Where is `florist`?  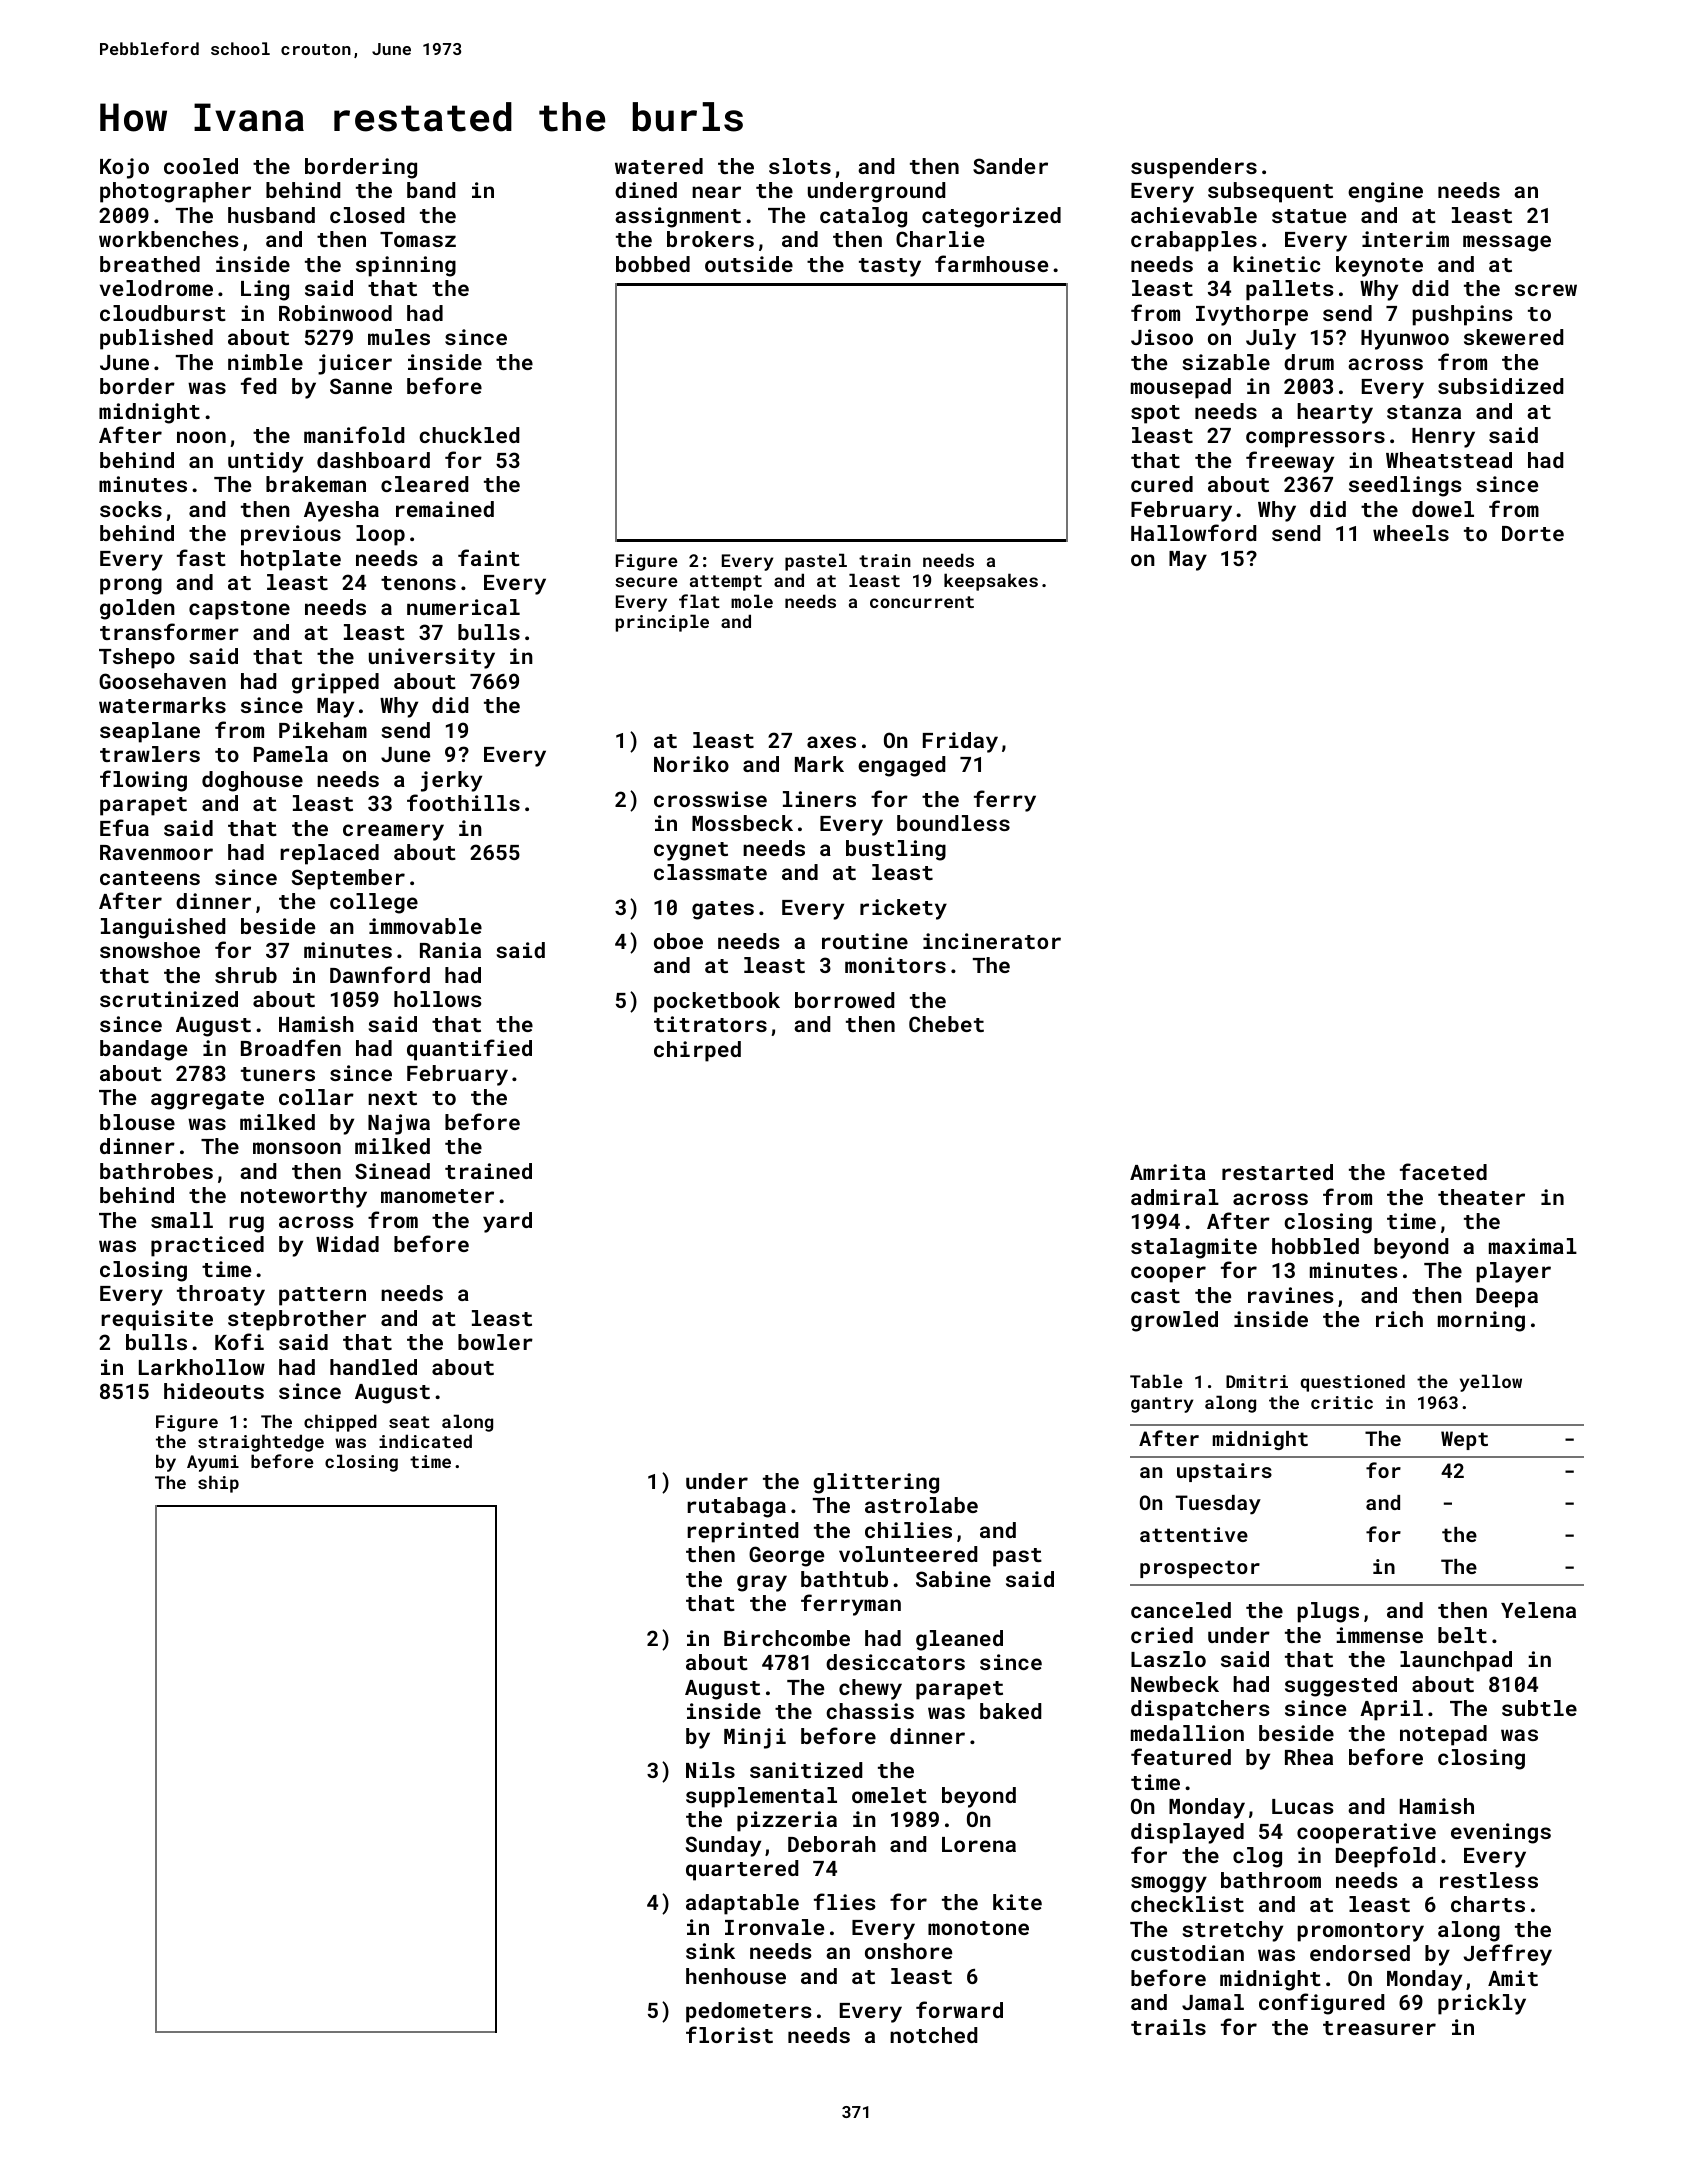
florist is located at coordinates (729, 2034).
